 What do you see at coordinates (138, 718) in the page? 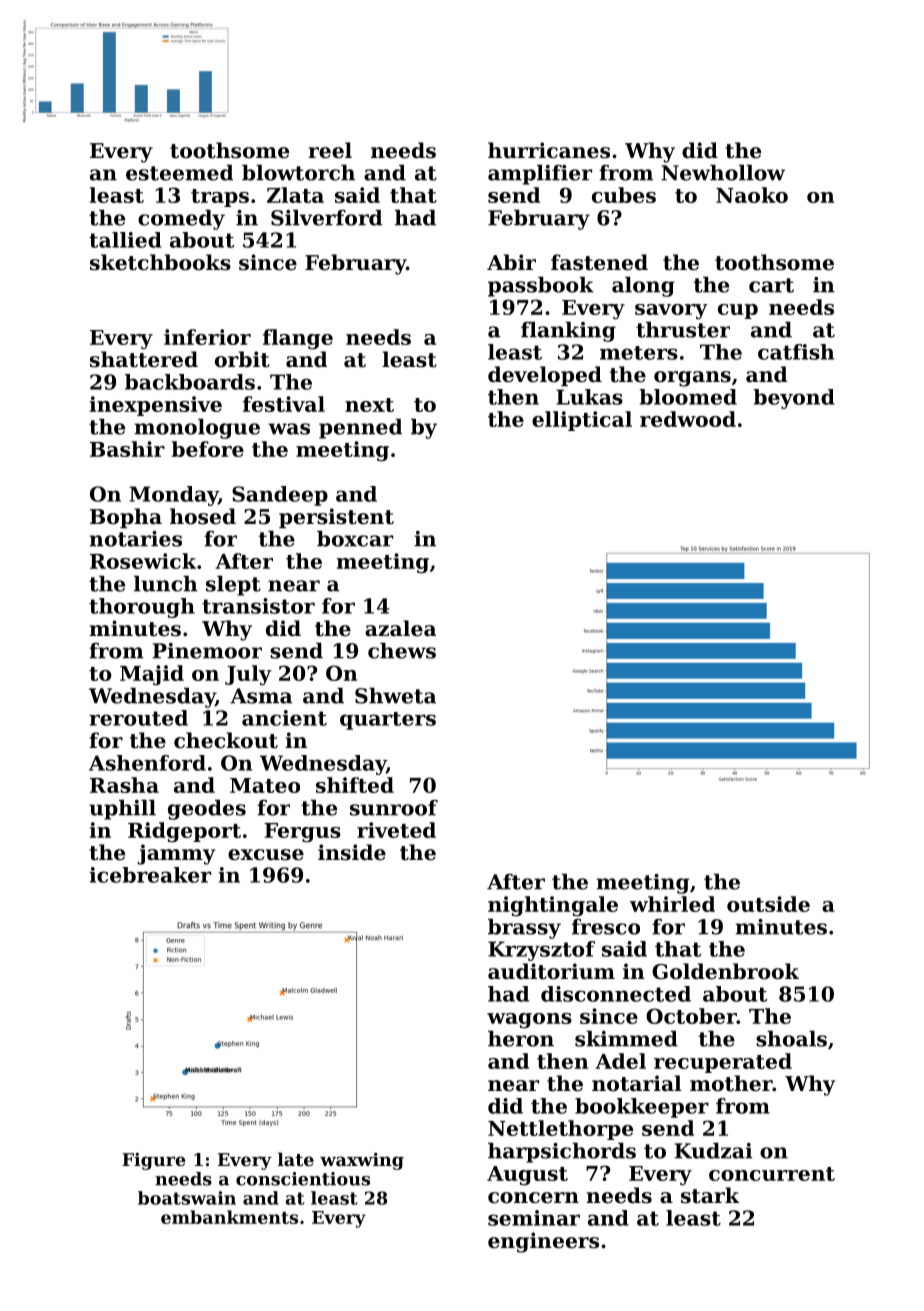
I see `rerouted` at bounding box center [138, 718].
